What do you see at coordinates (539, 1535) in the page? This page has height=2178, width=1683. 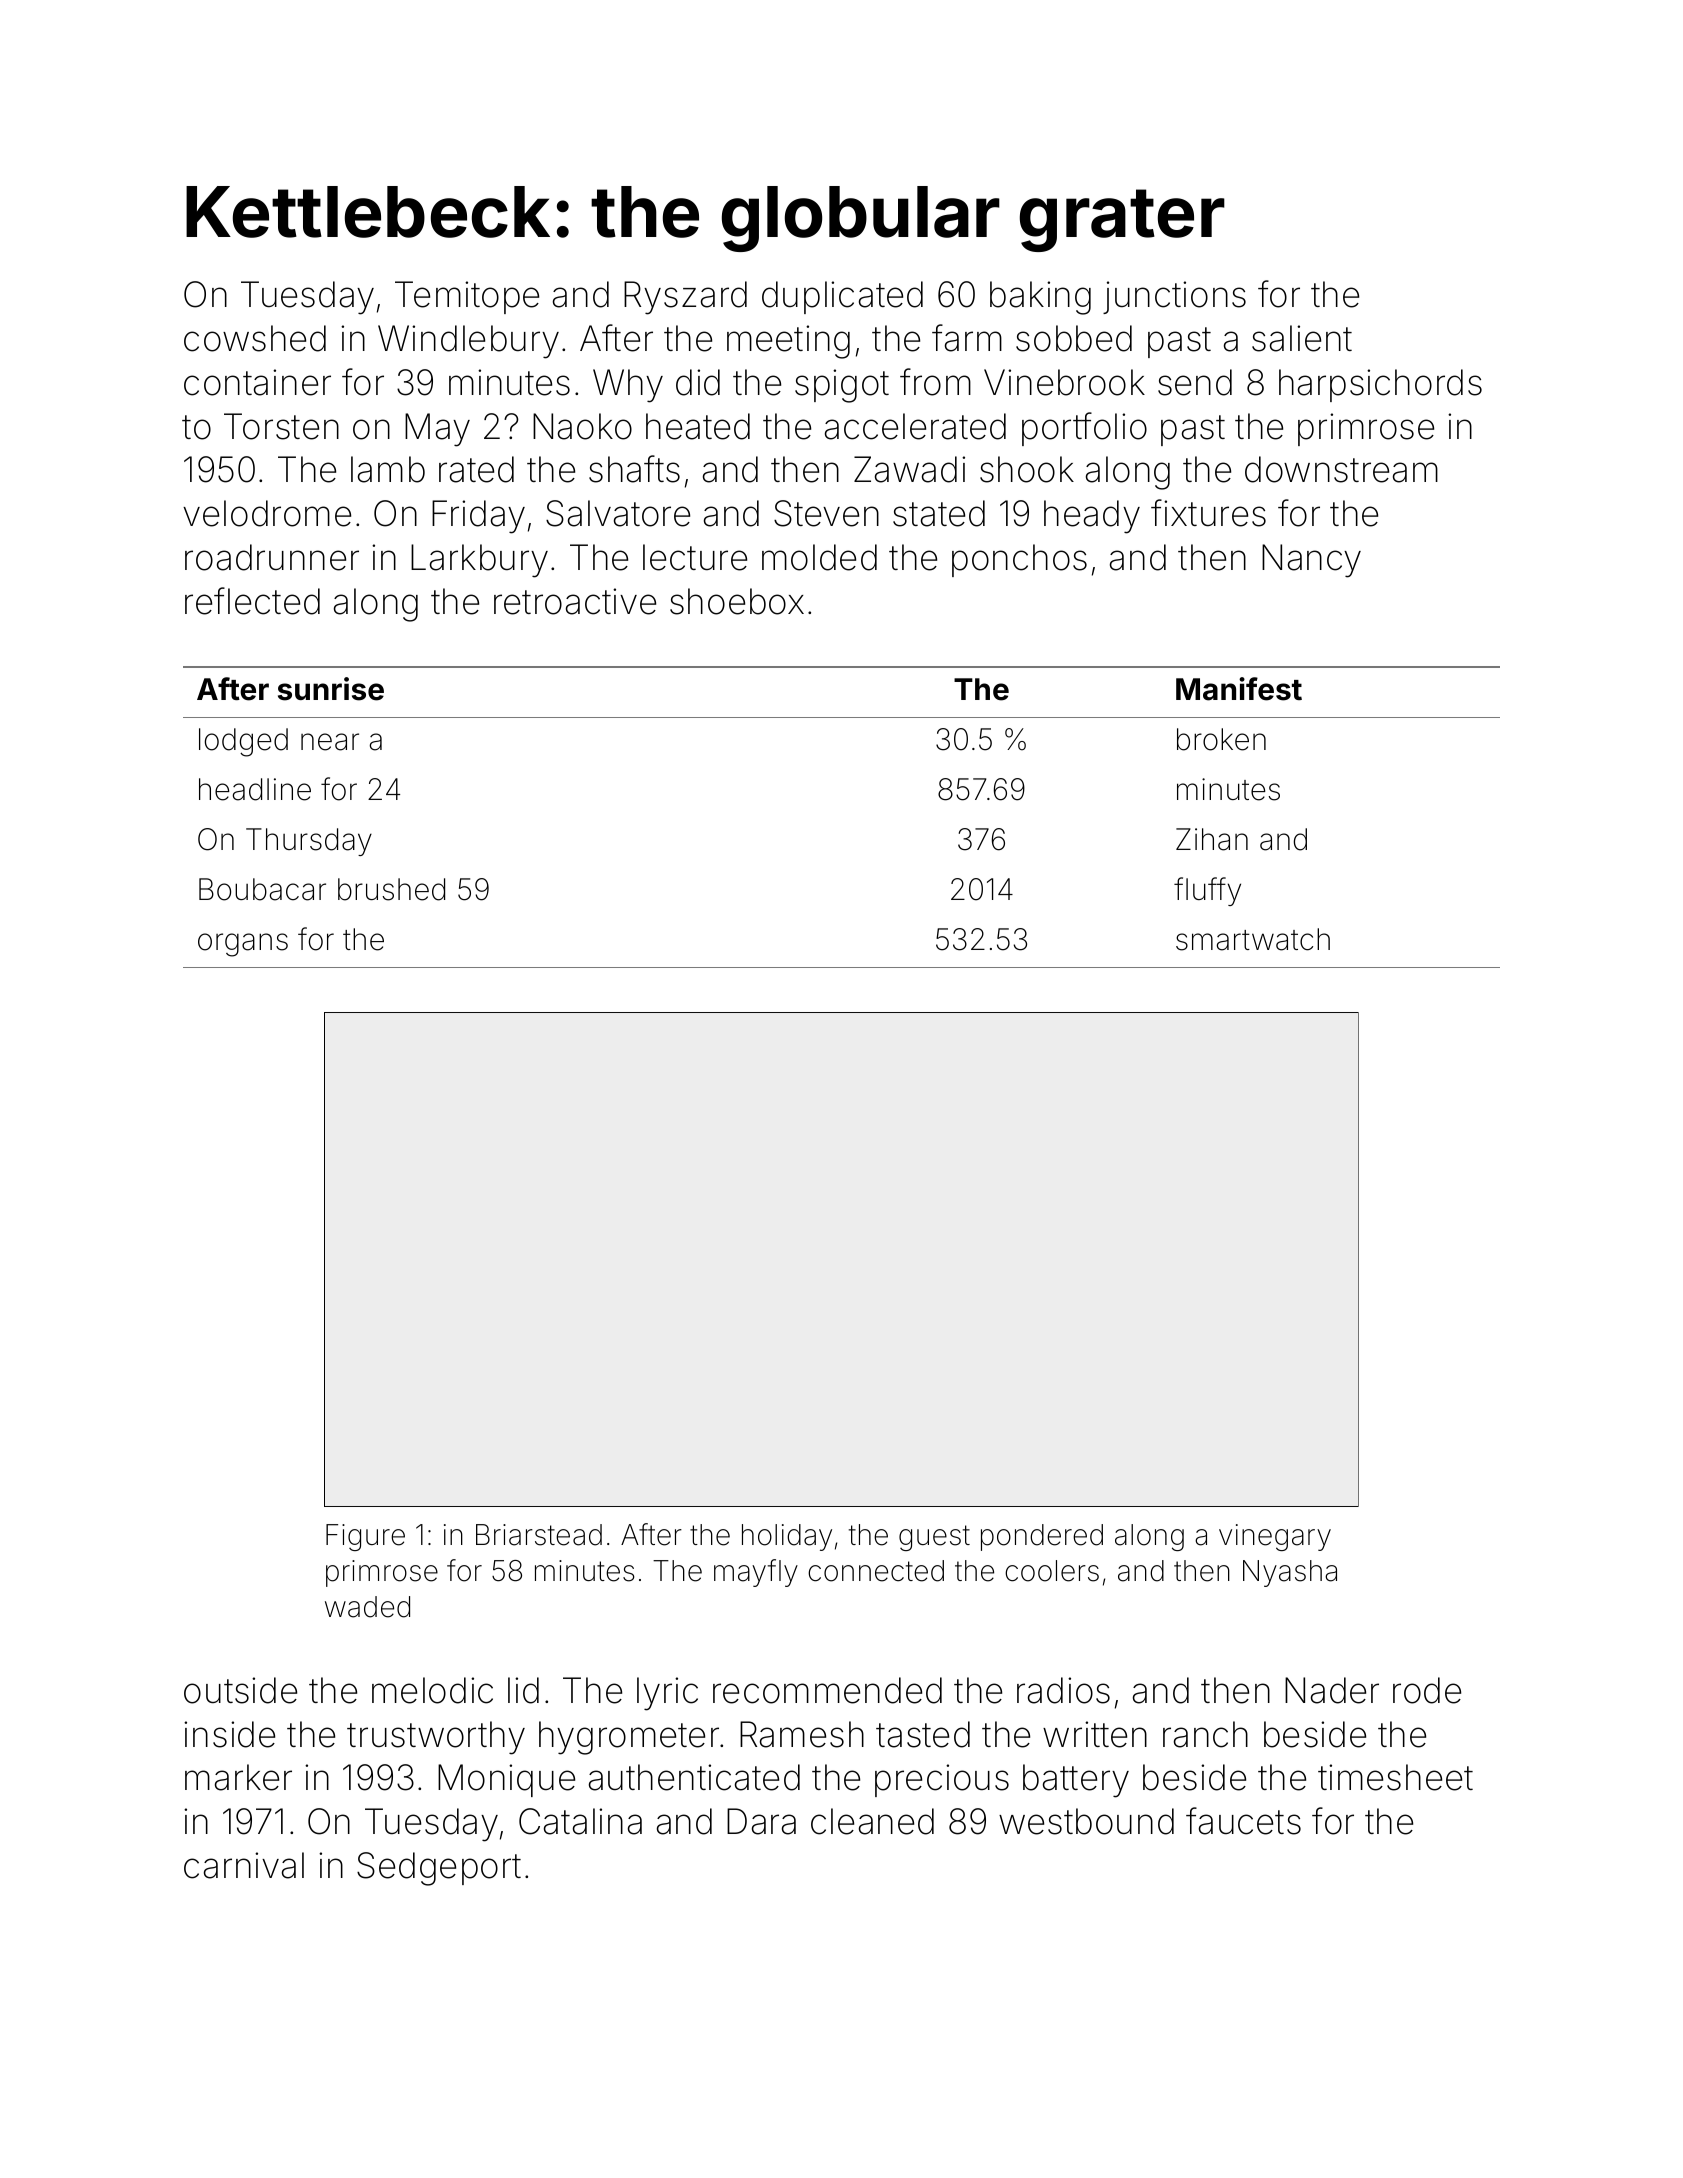 I see `Briarstead` at bounding box center [539, 1535].
